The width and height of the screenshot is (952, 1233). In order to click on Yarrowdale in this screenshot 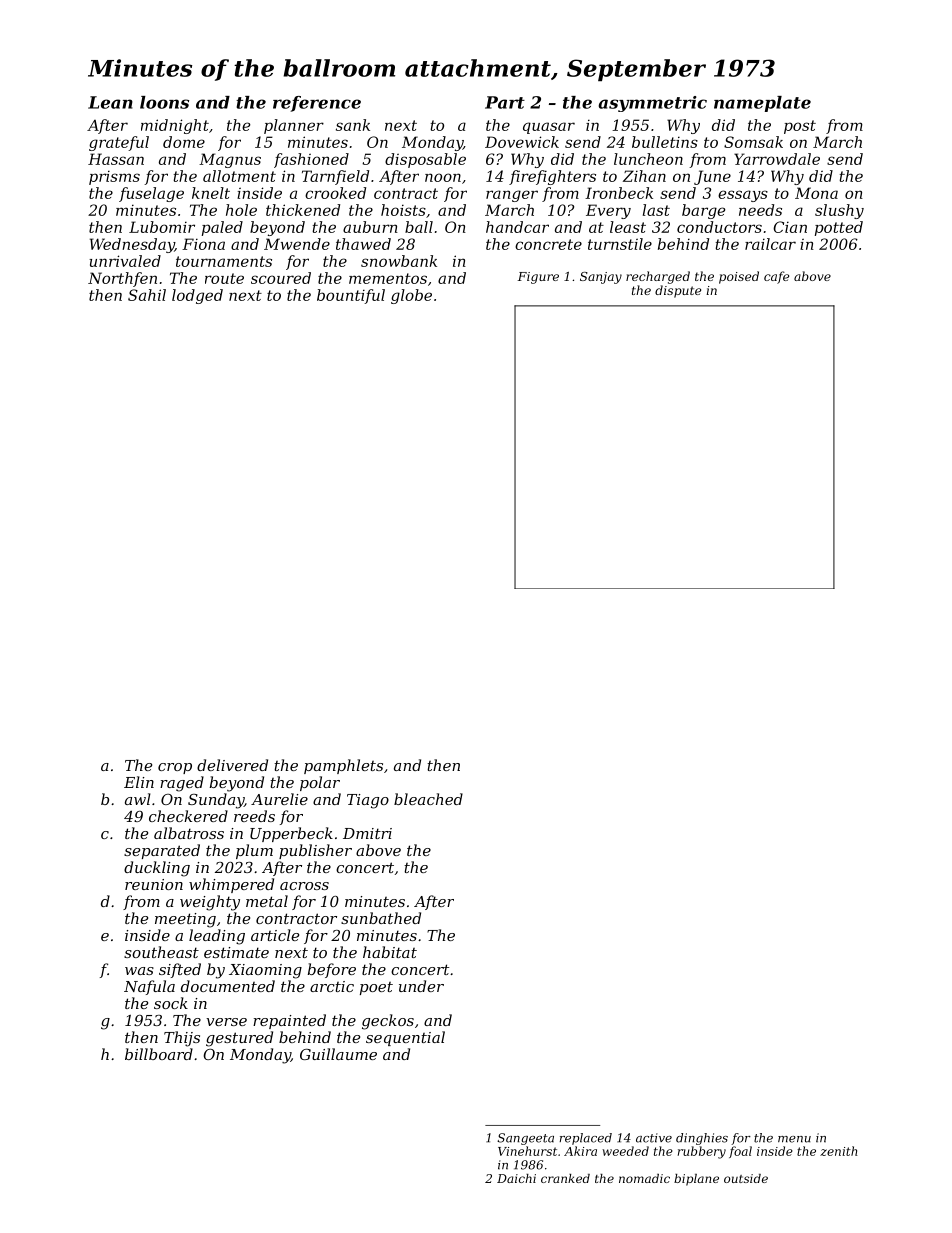, I will do `click(777, 159)`.
